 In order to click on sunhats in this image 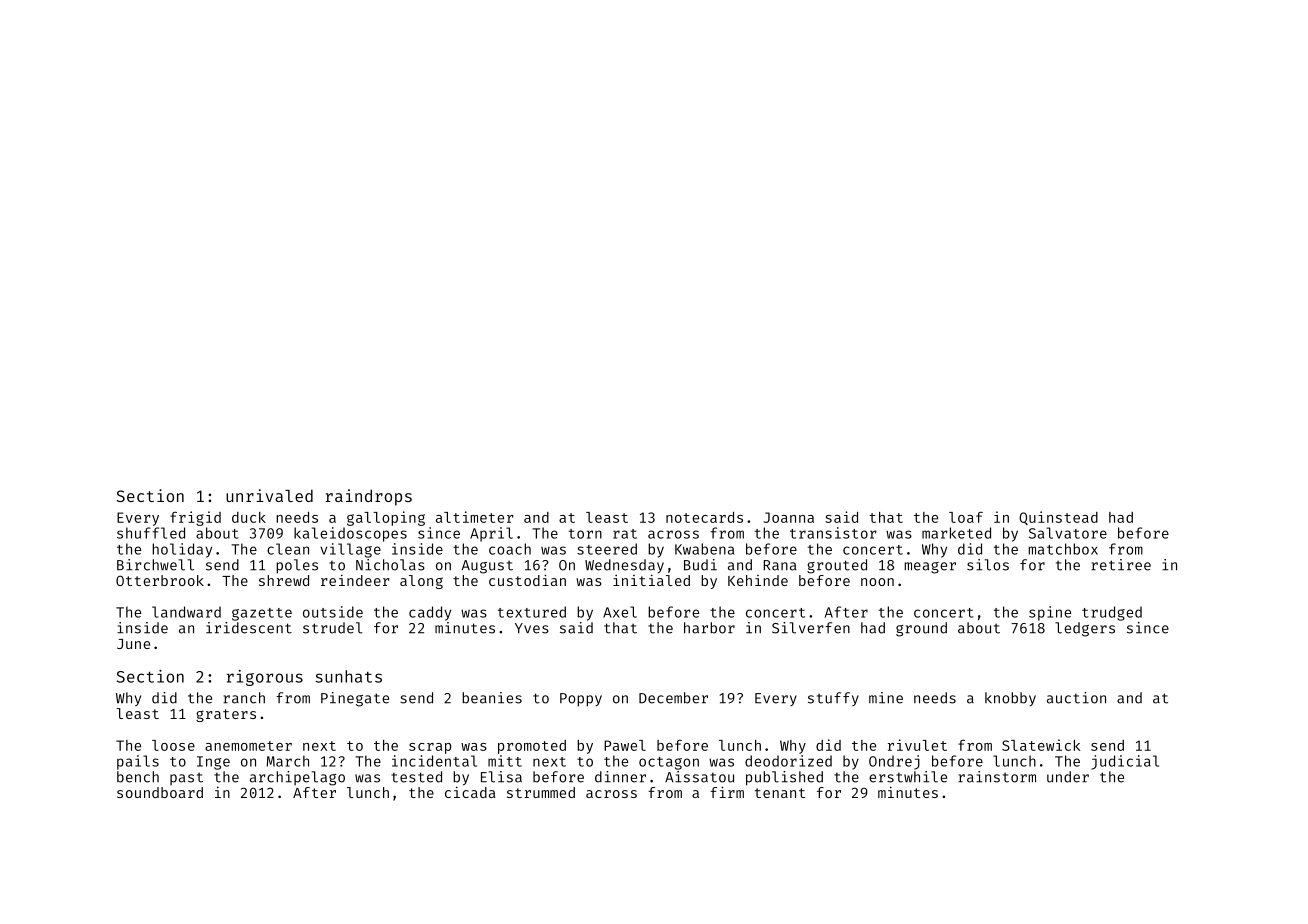, I will do `click(348, 676)`.
